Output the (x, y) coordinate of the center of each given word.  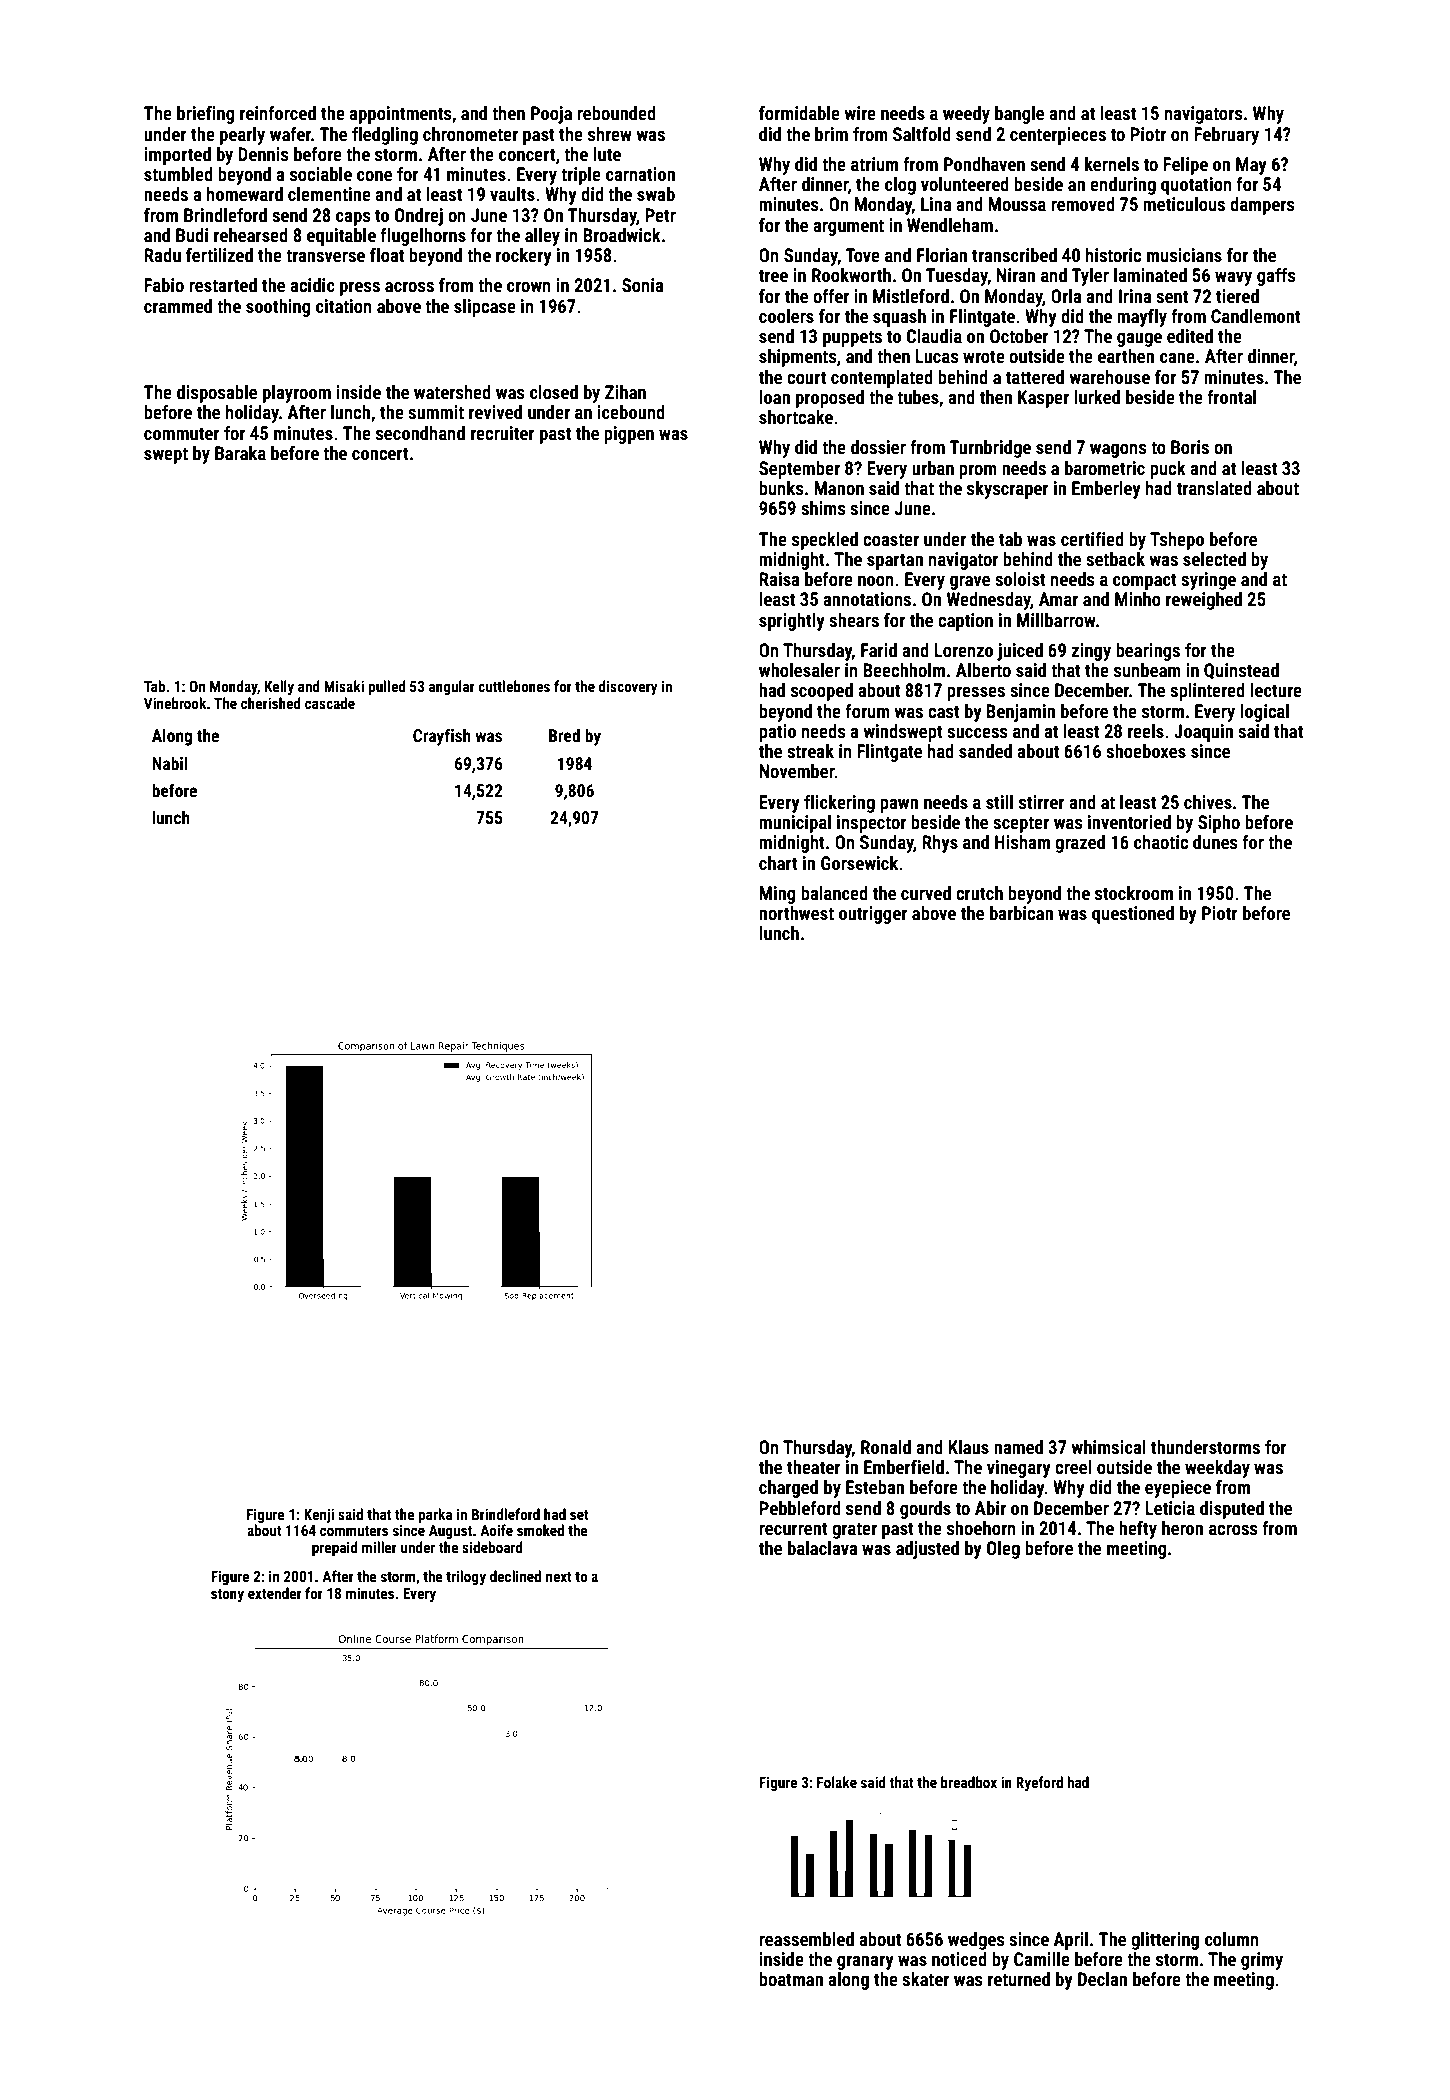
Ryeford (1039, 1783)
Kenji (319, 1515)
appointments (400, 115)
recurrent (793, 1528)
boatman (791, 1979)
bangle (1019, 115)
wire (860, 113)
